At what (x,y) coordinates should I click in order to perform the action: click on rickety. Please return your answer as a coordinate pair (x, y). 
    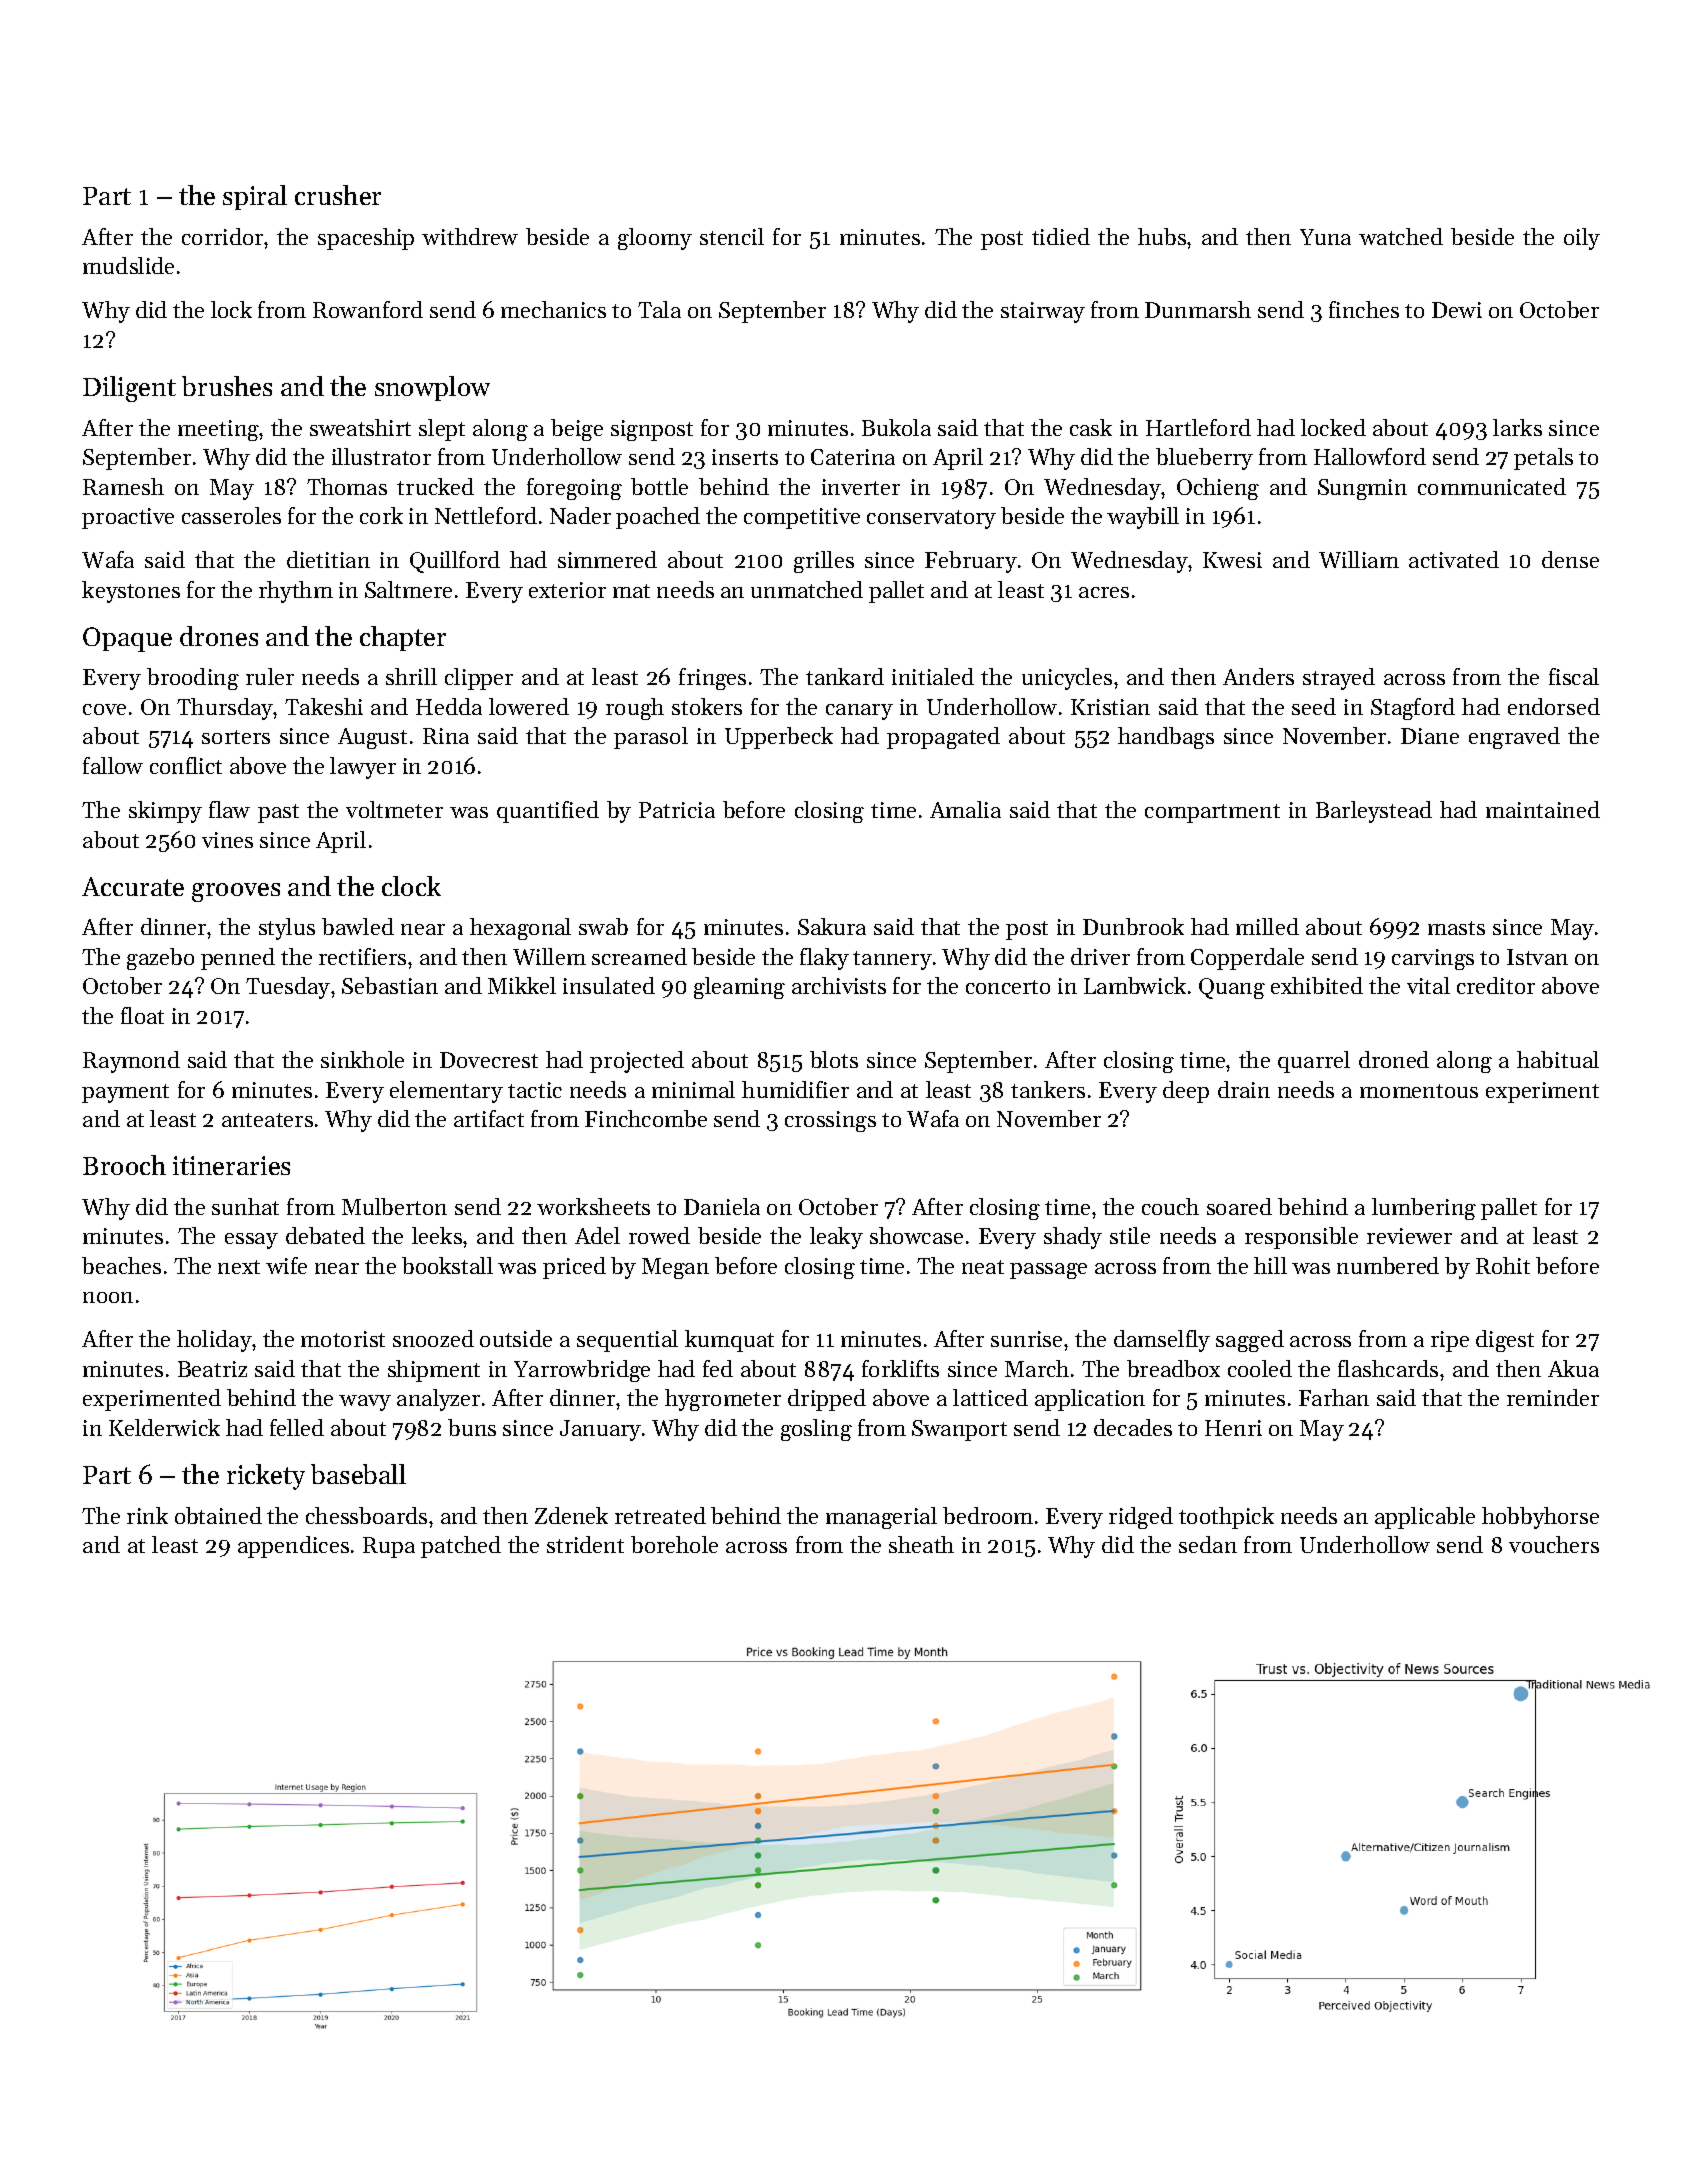
    Looking at the image, I should click on (266, 1477).
